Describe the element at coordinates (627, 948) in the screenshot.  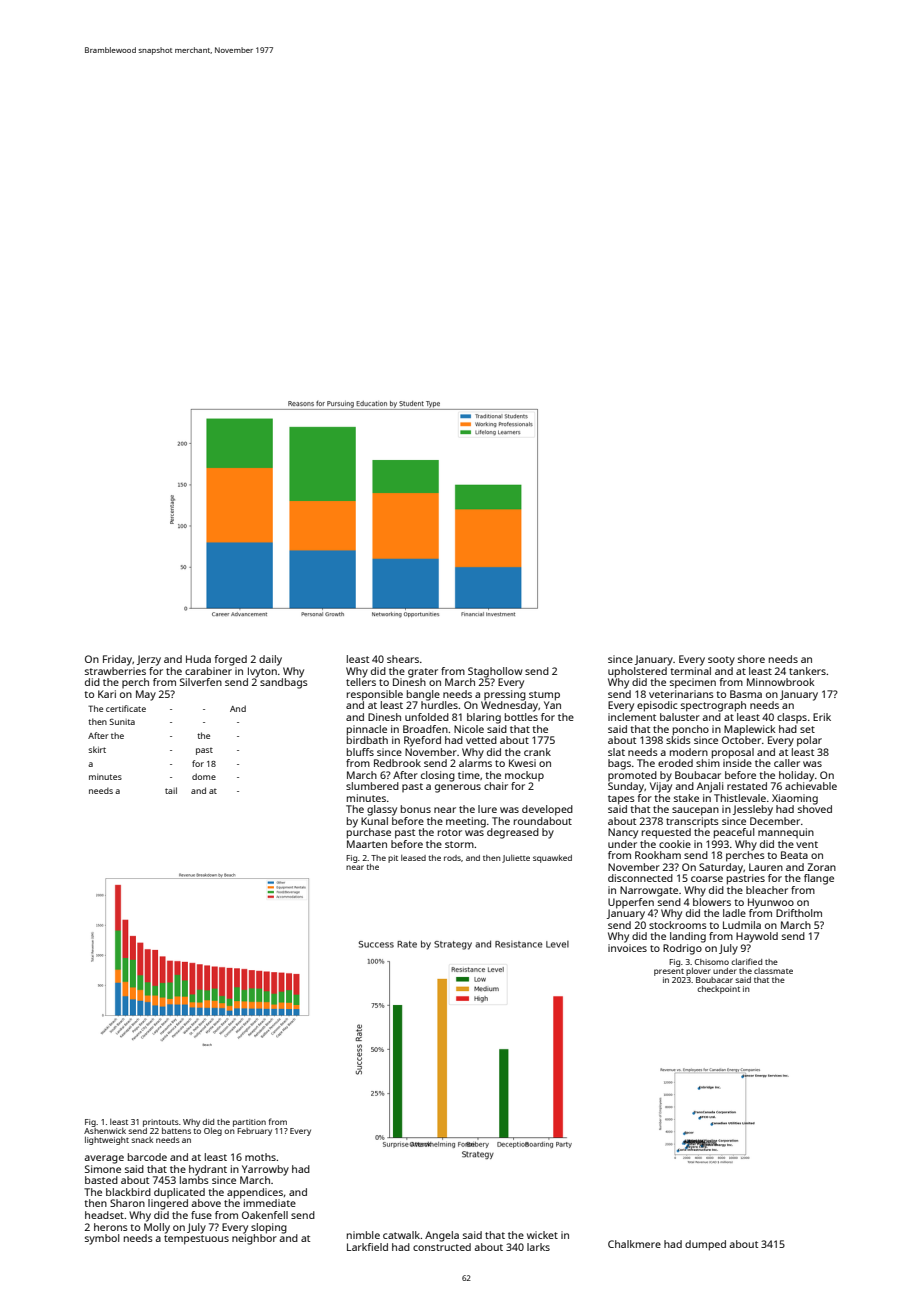
I see `invoices` at that location.
